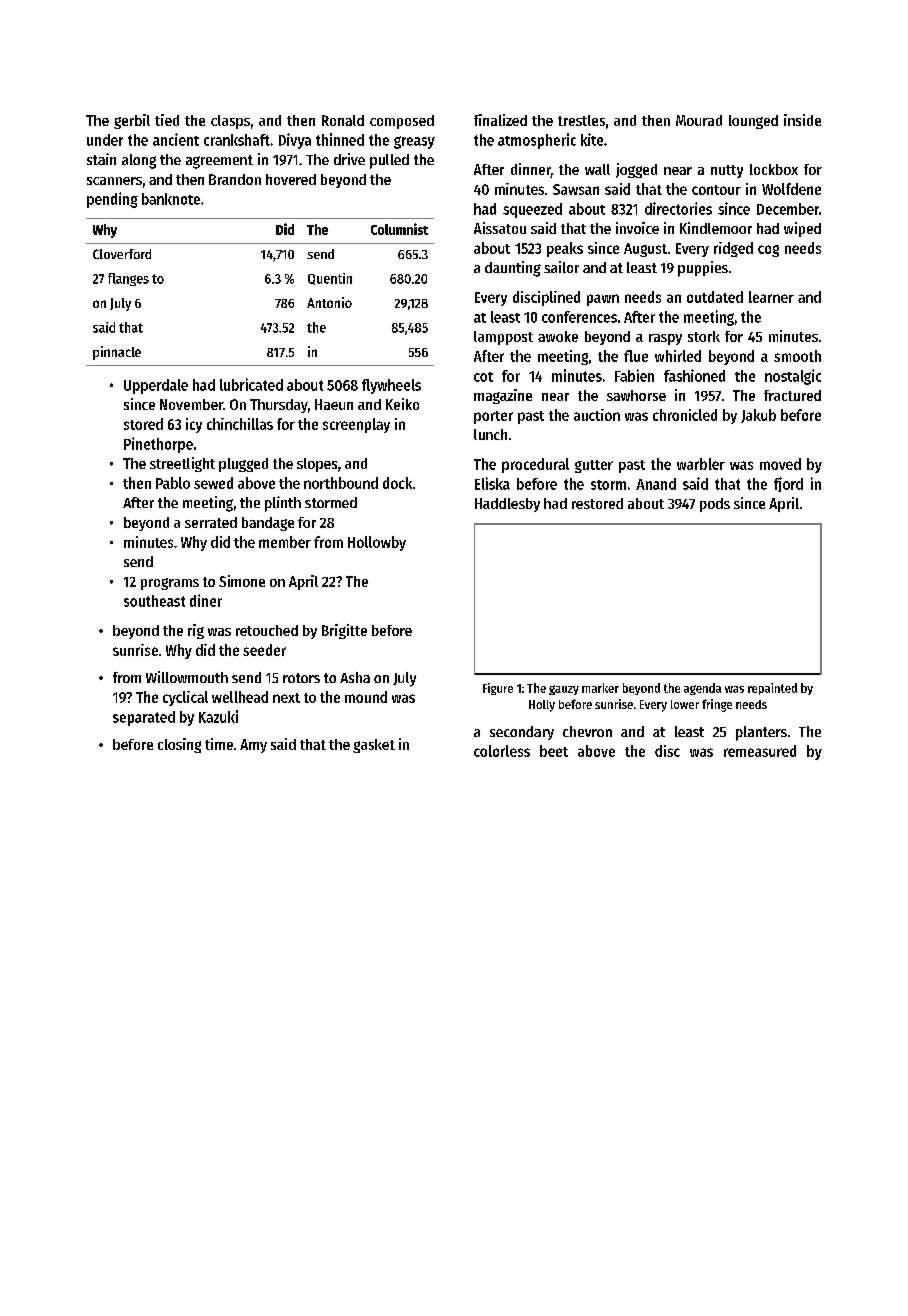 Image resolution: width=908 pixels, height=1316 pixels. Describe the element at coordinates (554, 751) in the screenshot. I see `beet` at that location.
